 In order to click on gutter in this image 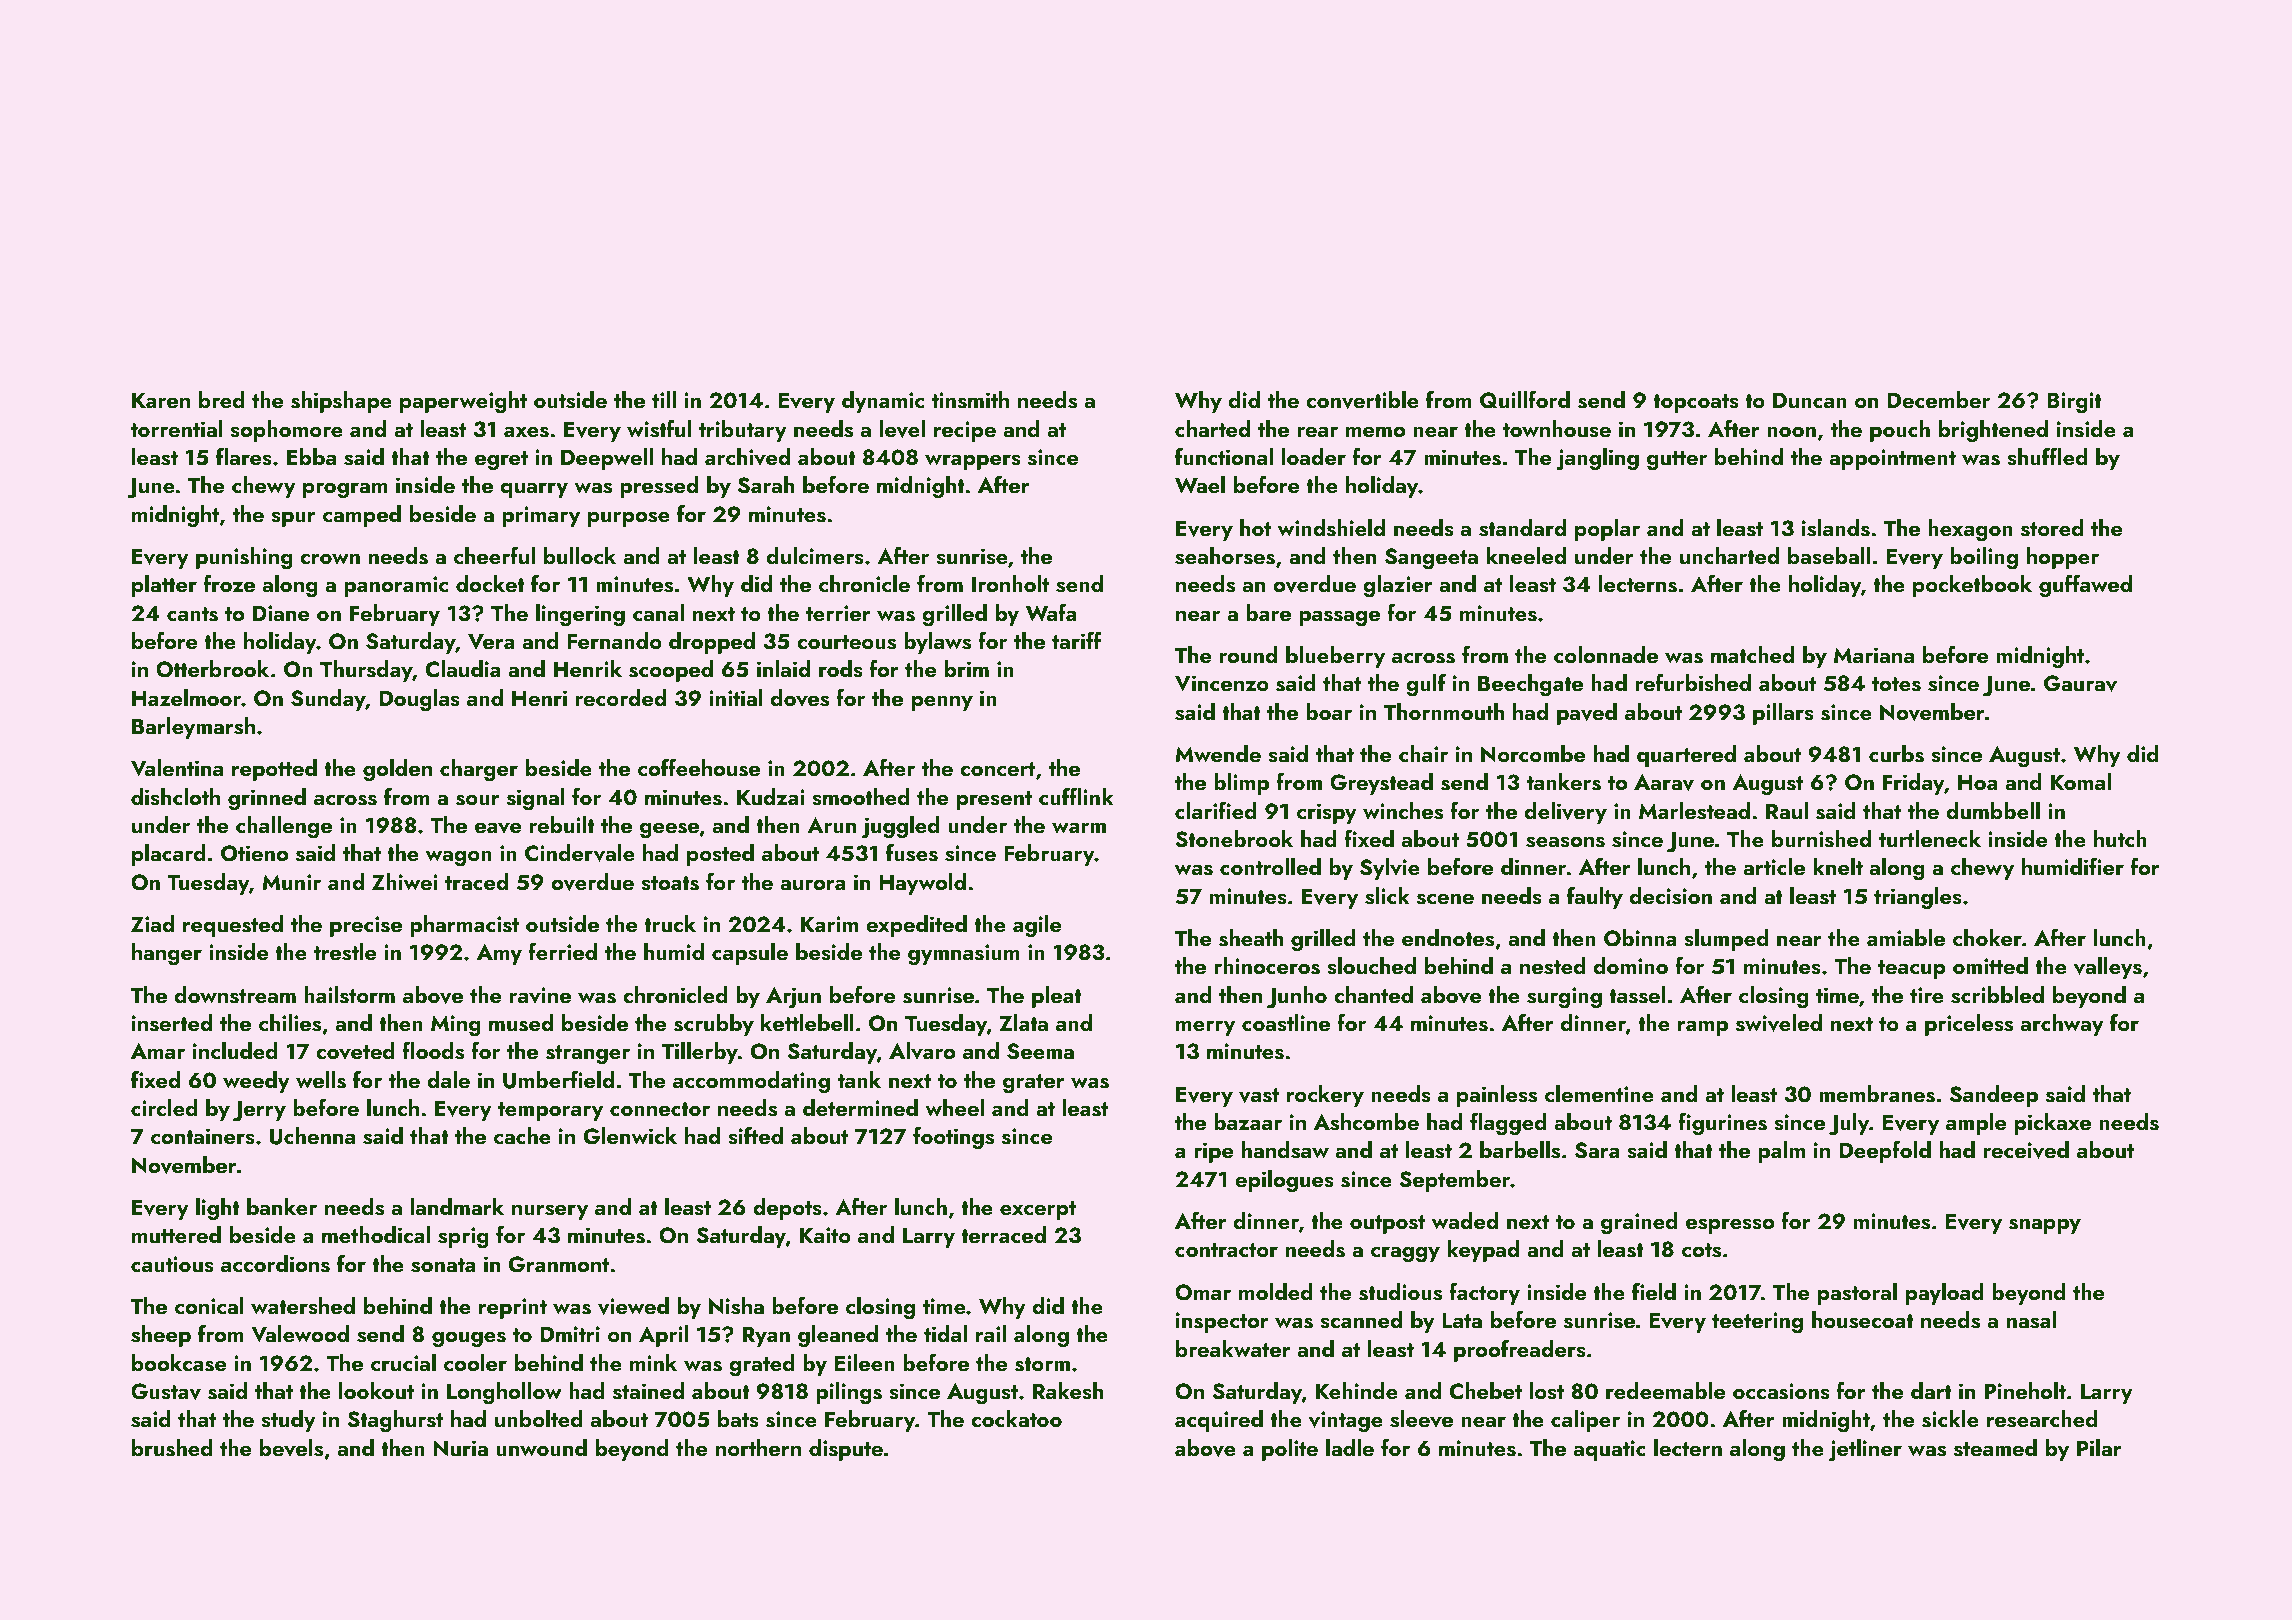, I will do `click(1677, 460)`.
